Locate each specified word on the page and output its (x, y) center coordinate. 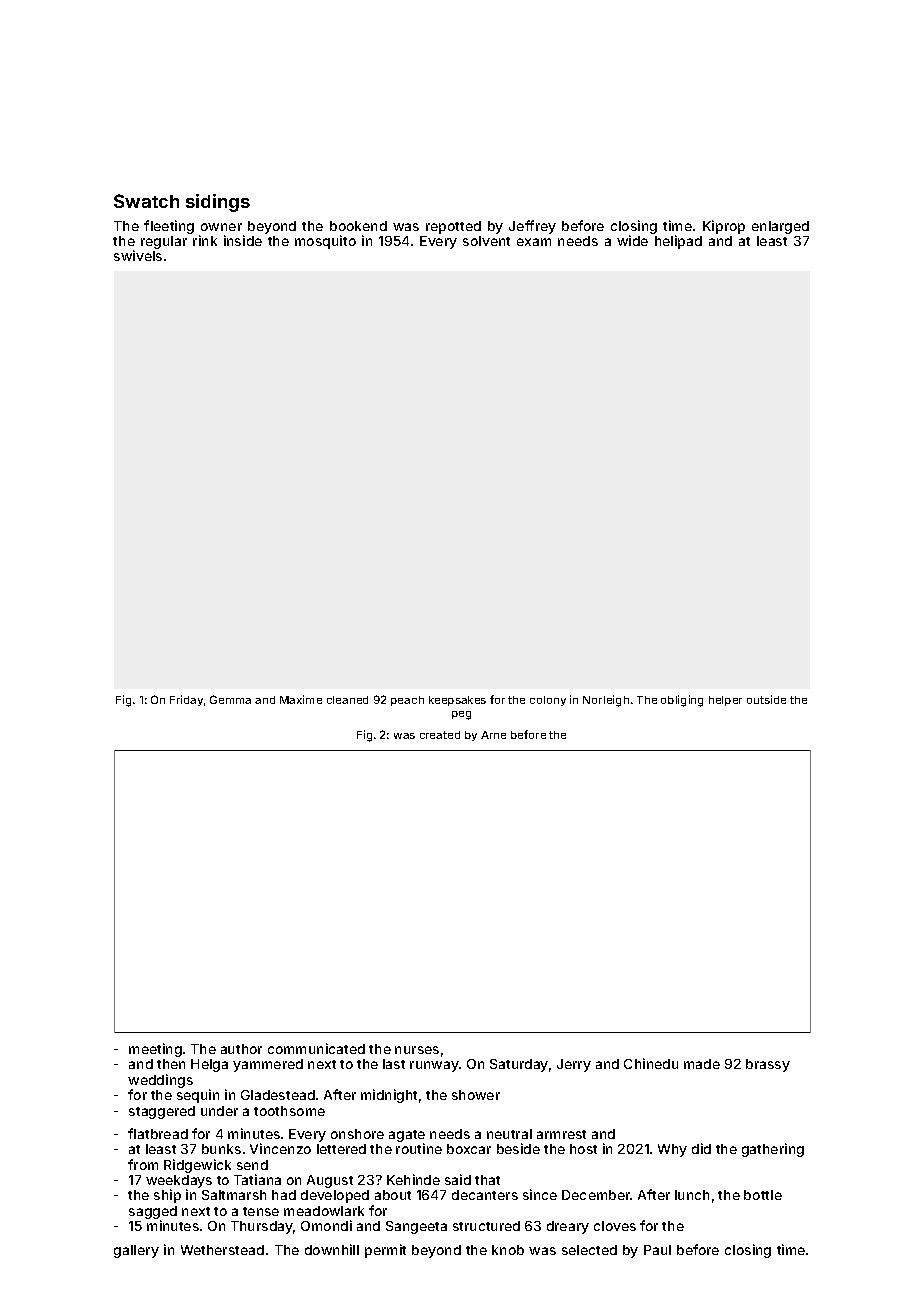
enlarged (780, 227)
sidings (218, 203)
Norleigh (606, 701)
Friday (186, 700)
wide (632, 240)
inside (243, 240)
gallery (136, 1251)
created (440, 735)
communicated (316, 1048)
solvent (486, 241)
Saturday (519, 1065)
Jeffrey (532, 227)
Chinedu (651, 1063)
